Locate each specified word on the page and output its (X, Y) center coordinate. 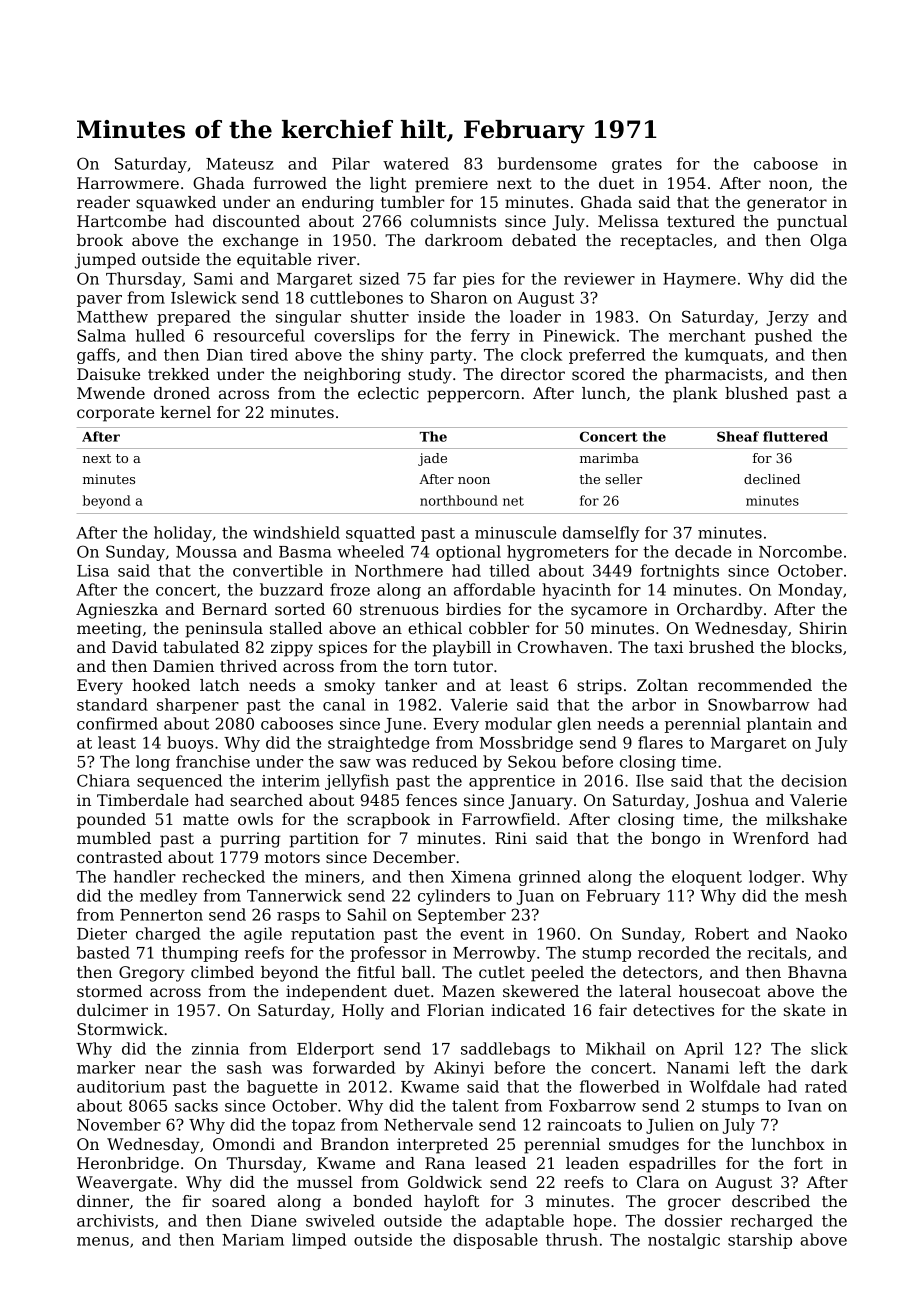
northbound (459, 500)
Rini (511, 838)
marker (106, 1067)
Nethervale (428, 1124)
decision (814, 780)
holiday (183, 534)
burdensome (547, 163)
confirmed (117, 723)
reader (103, 202)
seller (623, 479)
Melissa (628, 221)
